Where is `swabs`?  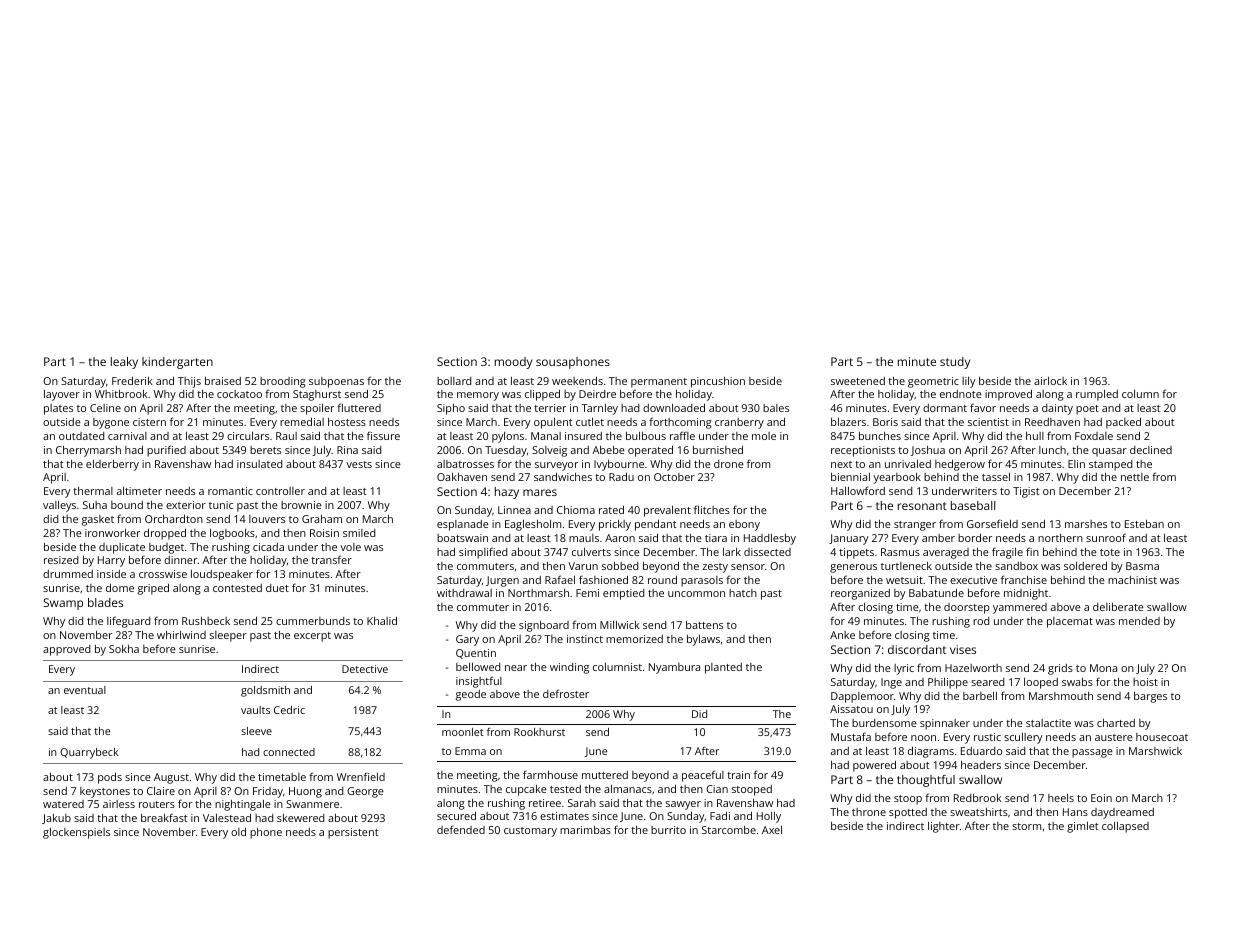
swabs is located at coordinates (1077, 682).
